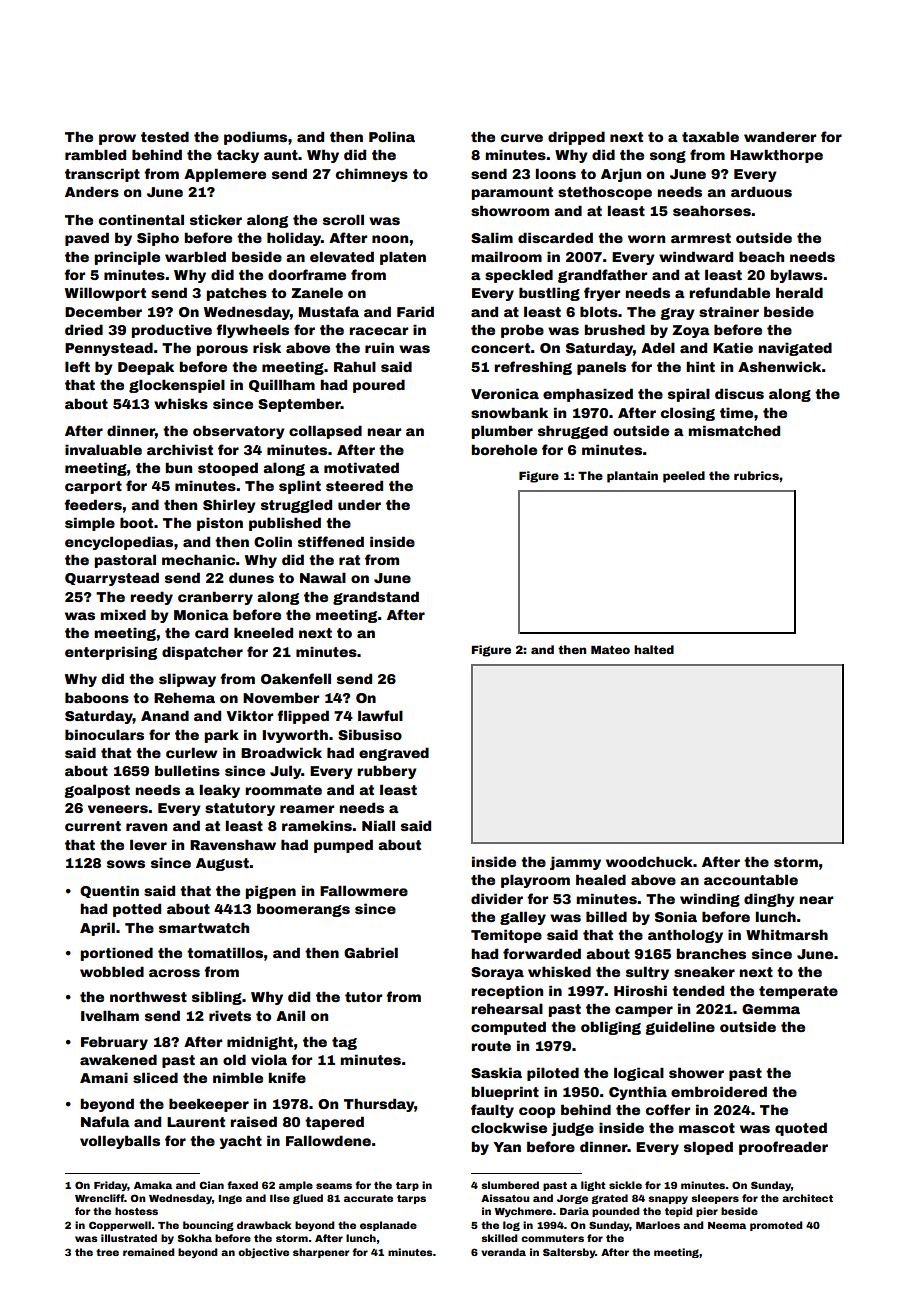 This page has width=908, height=1316. I want to click on showroom, so click(510, 210).
